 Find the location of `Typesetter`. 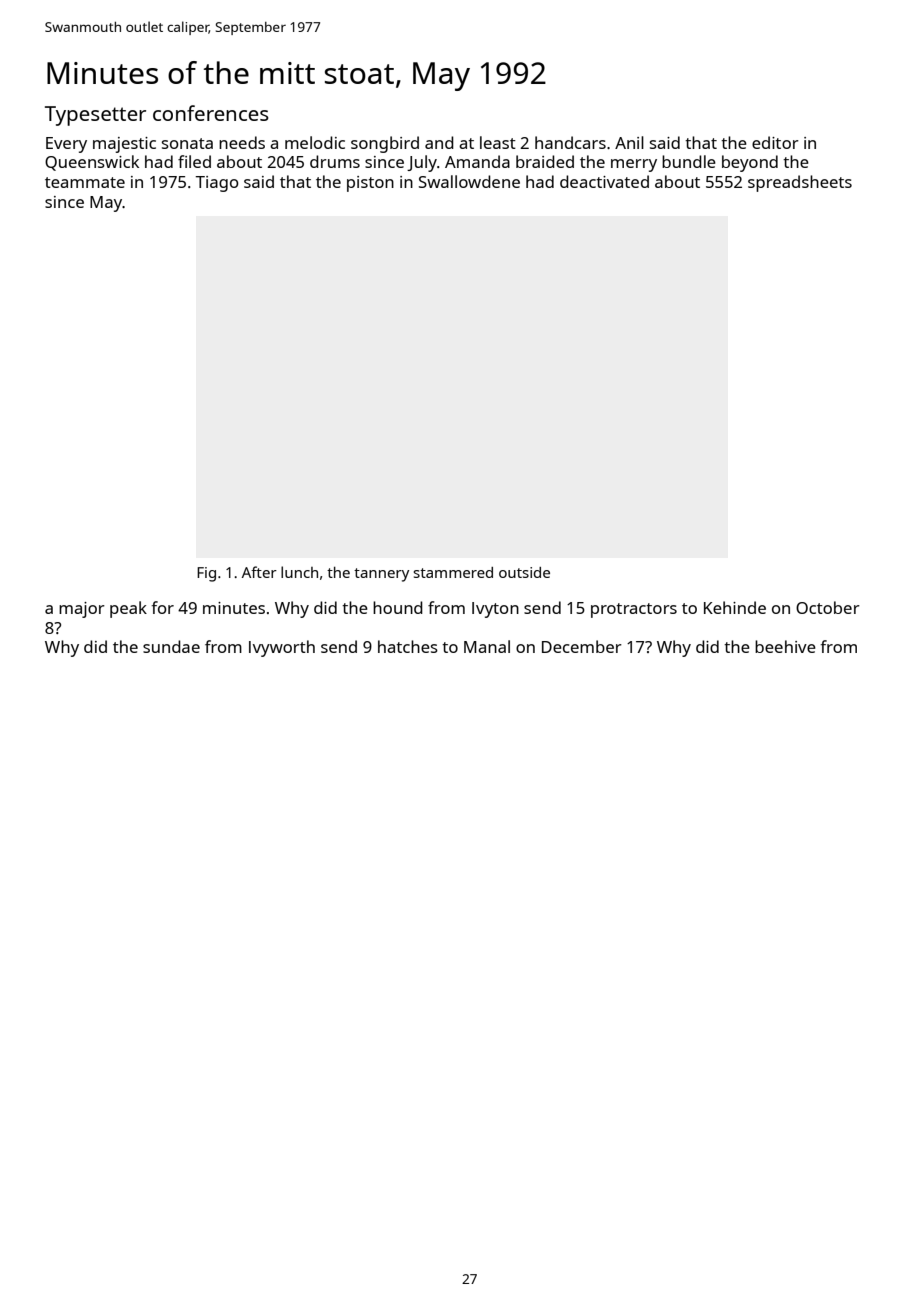

Typesetter is located at coordinates (95, 116).
